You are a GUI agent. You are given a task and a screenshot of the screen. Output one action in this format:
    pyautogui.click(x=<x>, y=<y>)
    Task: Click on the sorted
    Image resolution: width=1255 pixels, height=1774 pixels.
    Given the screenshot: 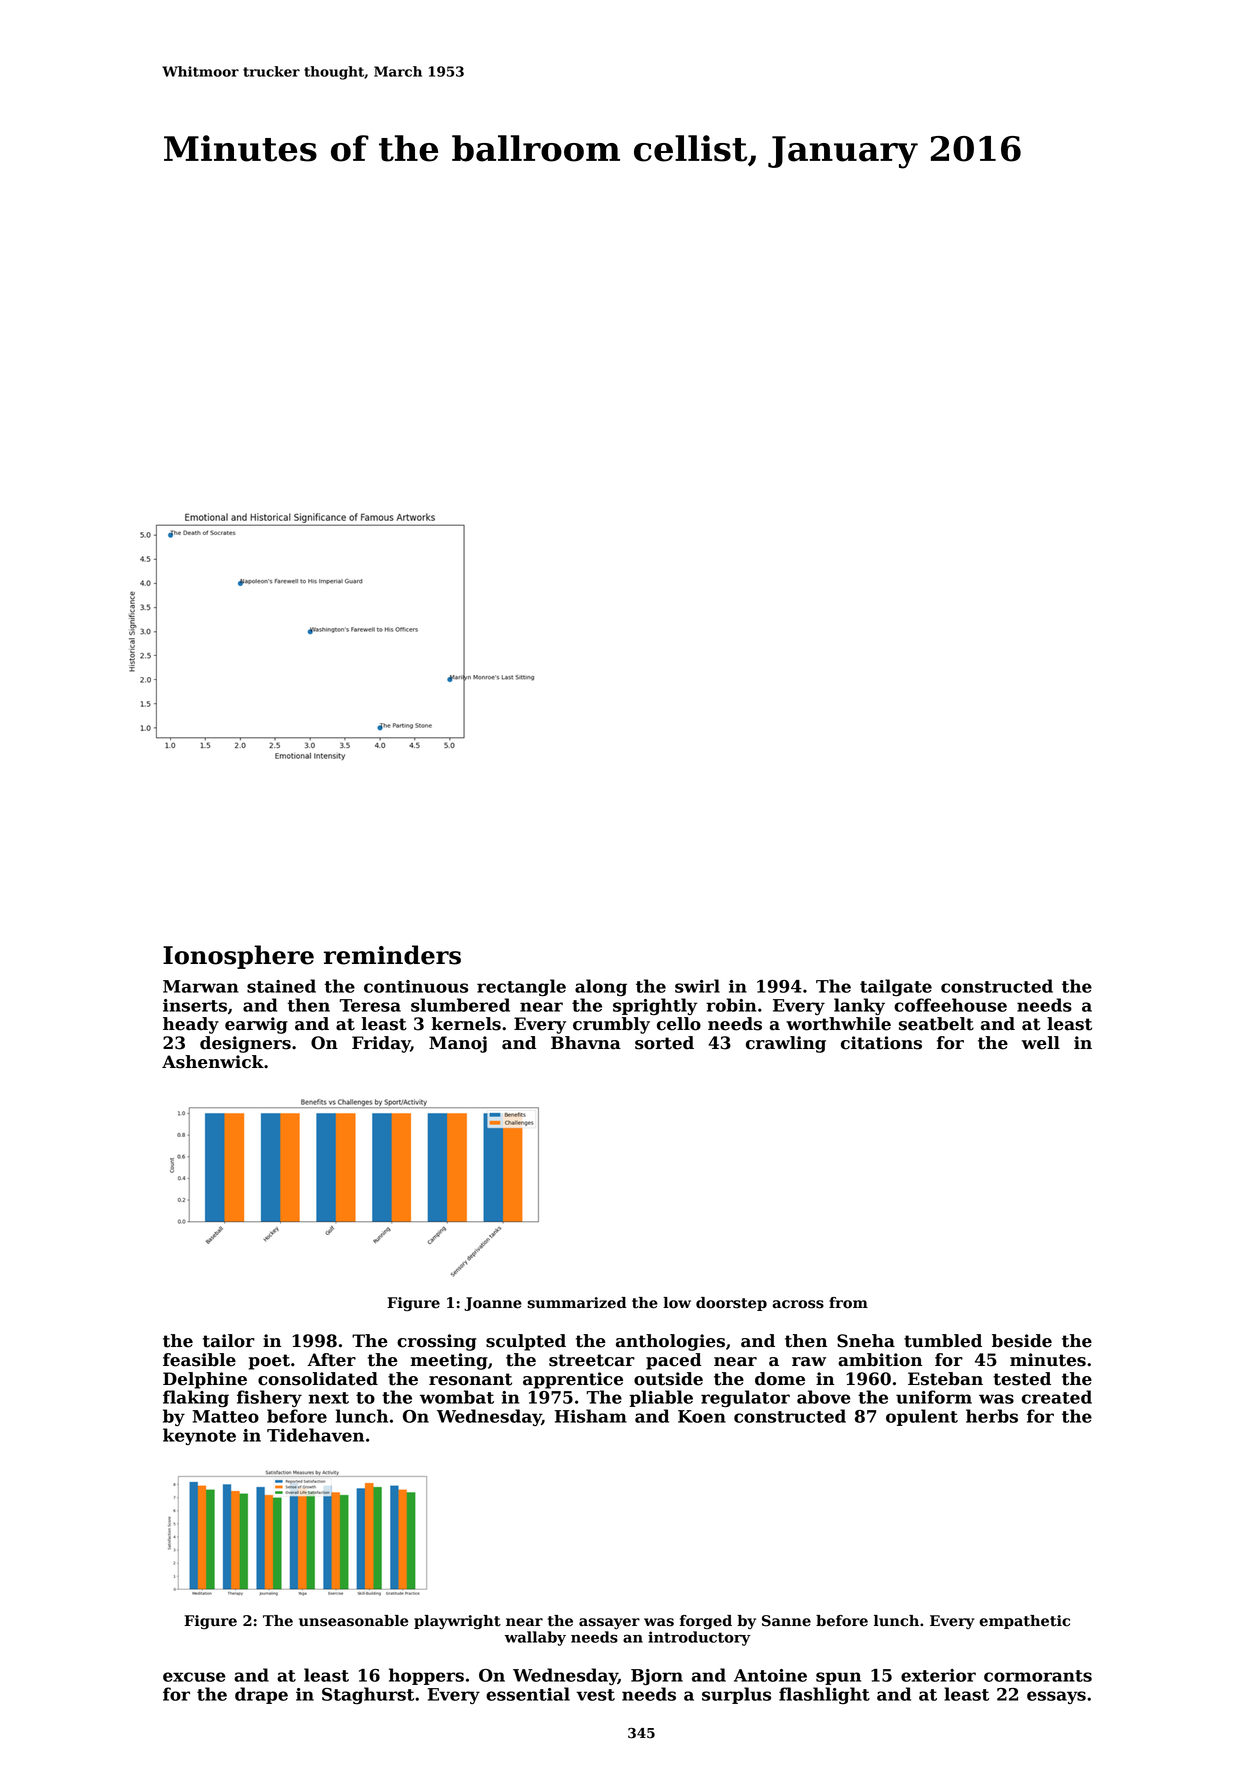 What is the action you would take?
    pyautogui.click(x=664, y=1043)
